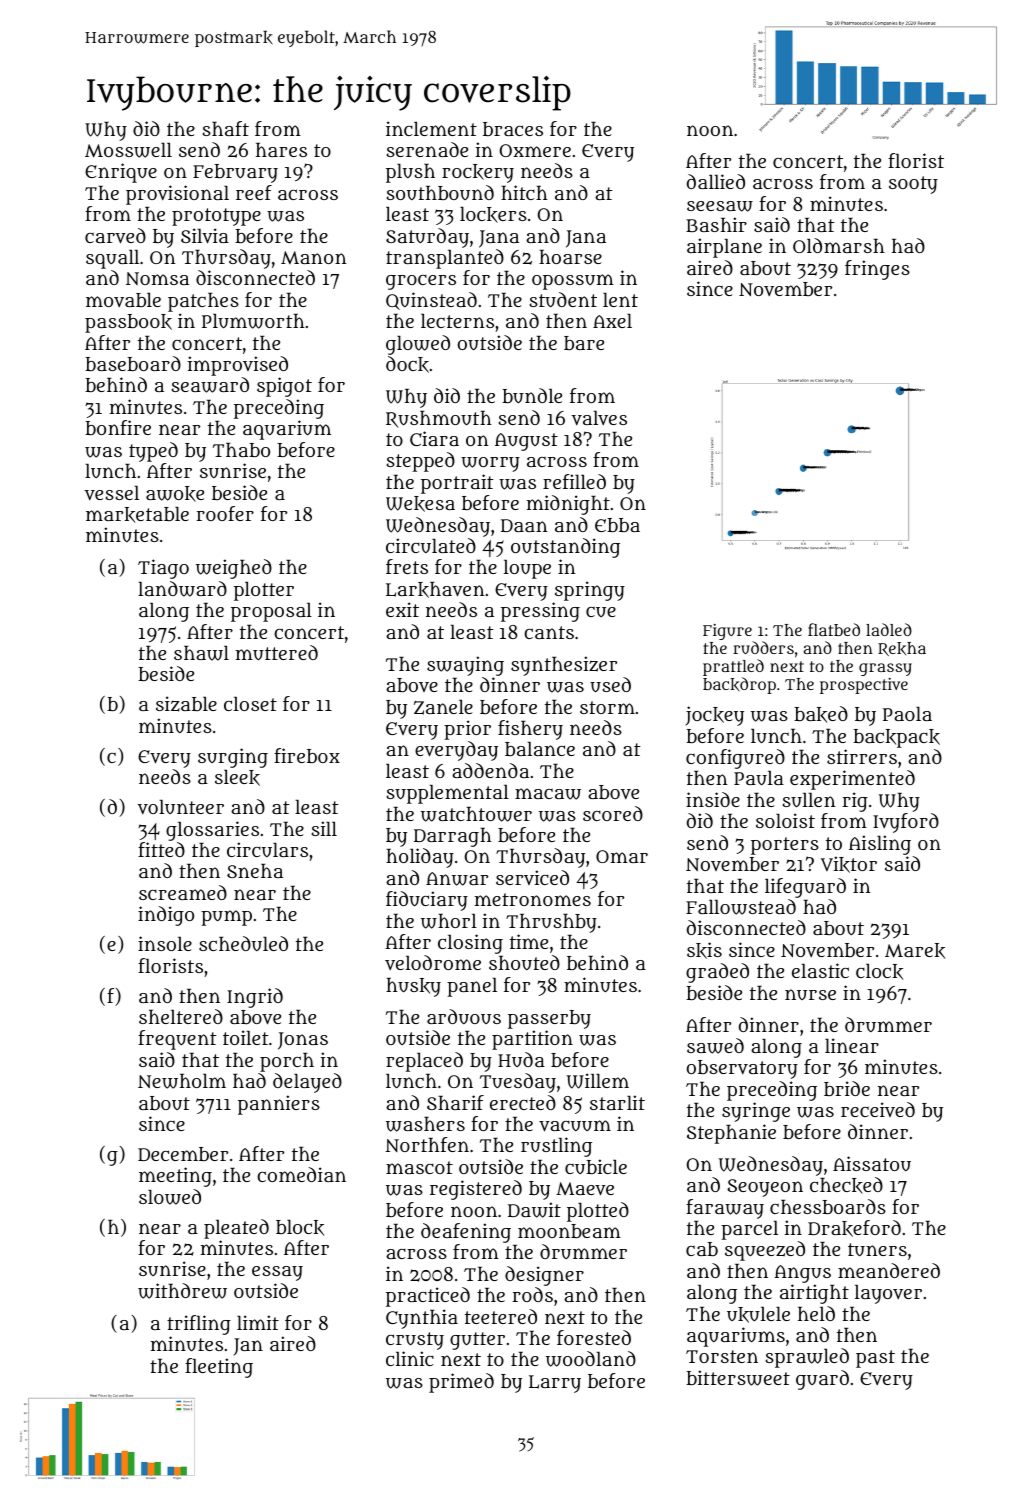 Image resolution: width=1035 pixels, height=1499 pixels. I want to click on fleeting, so click(219, 1368).
